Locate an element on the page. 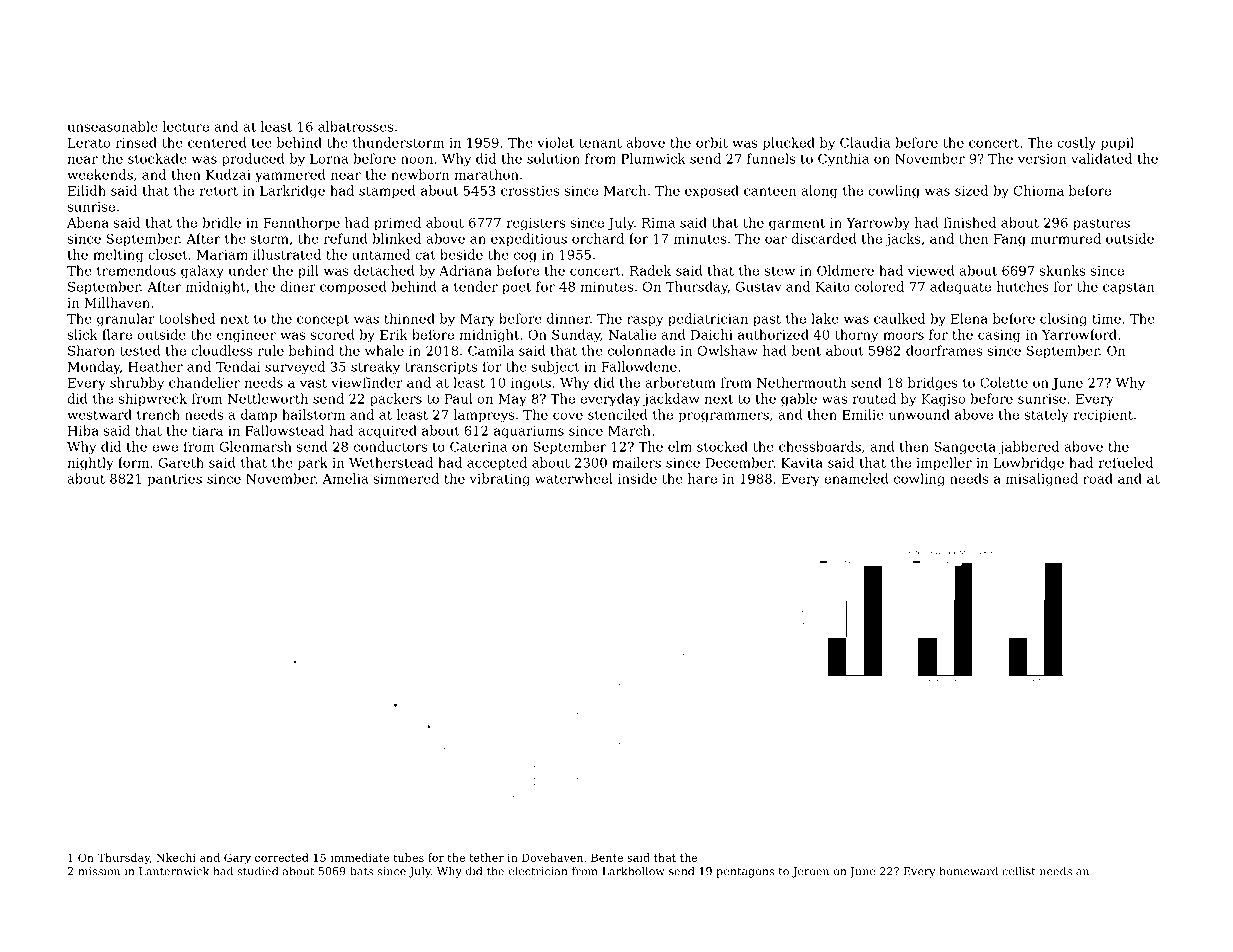 Image resolution: width=1233 pixels, height=952 pixels. rinsed is located at coordinates (136, 142).
